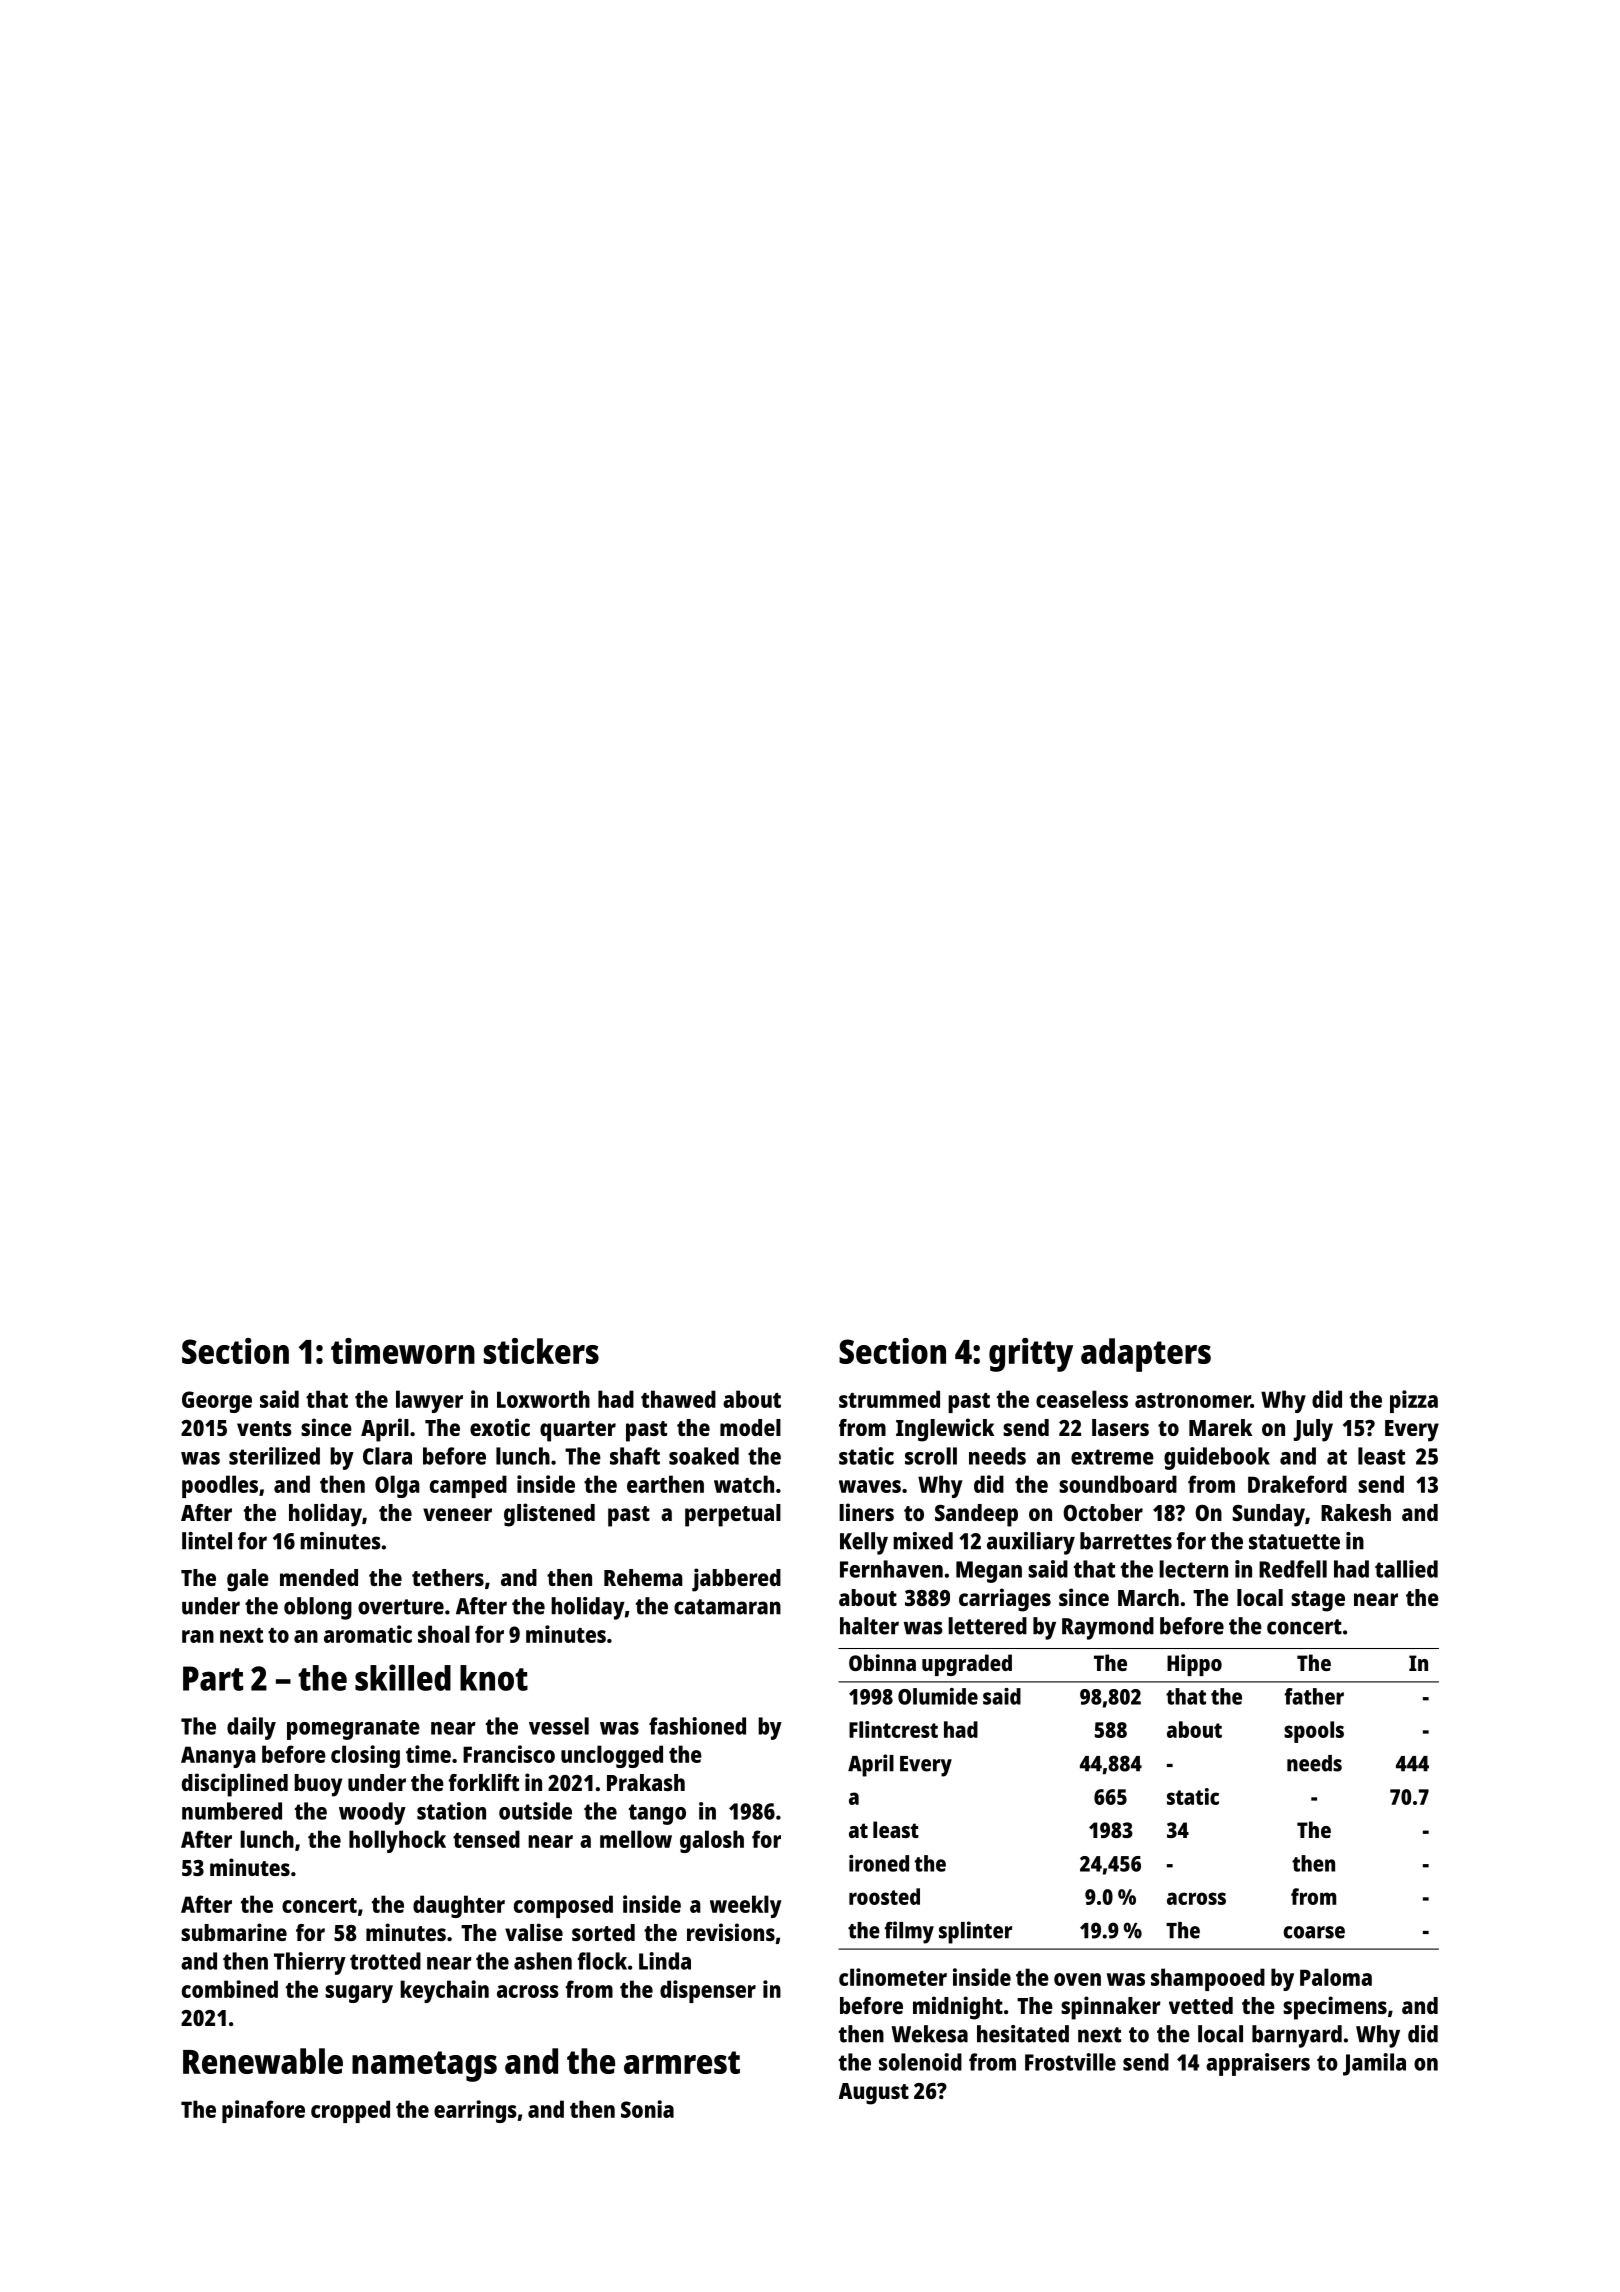 Image resolution: width=1620 pixels, height=2292 pixels. Describe the element at coordinates (869, 1626) in the screenshot. I see `halter` at that location.
